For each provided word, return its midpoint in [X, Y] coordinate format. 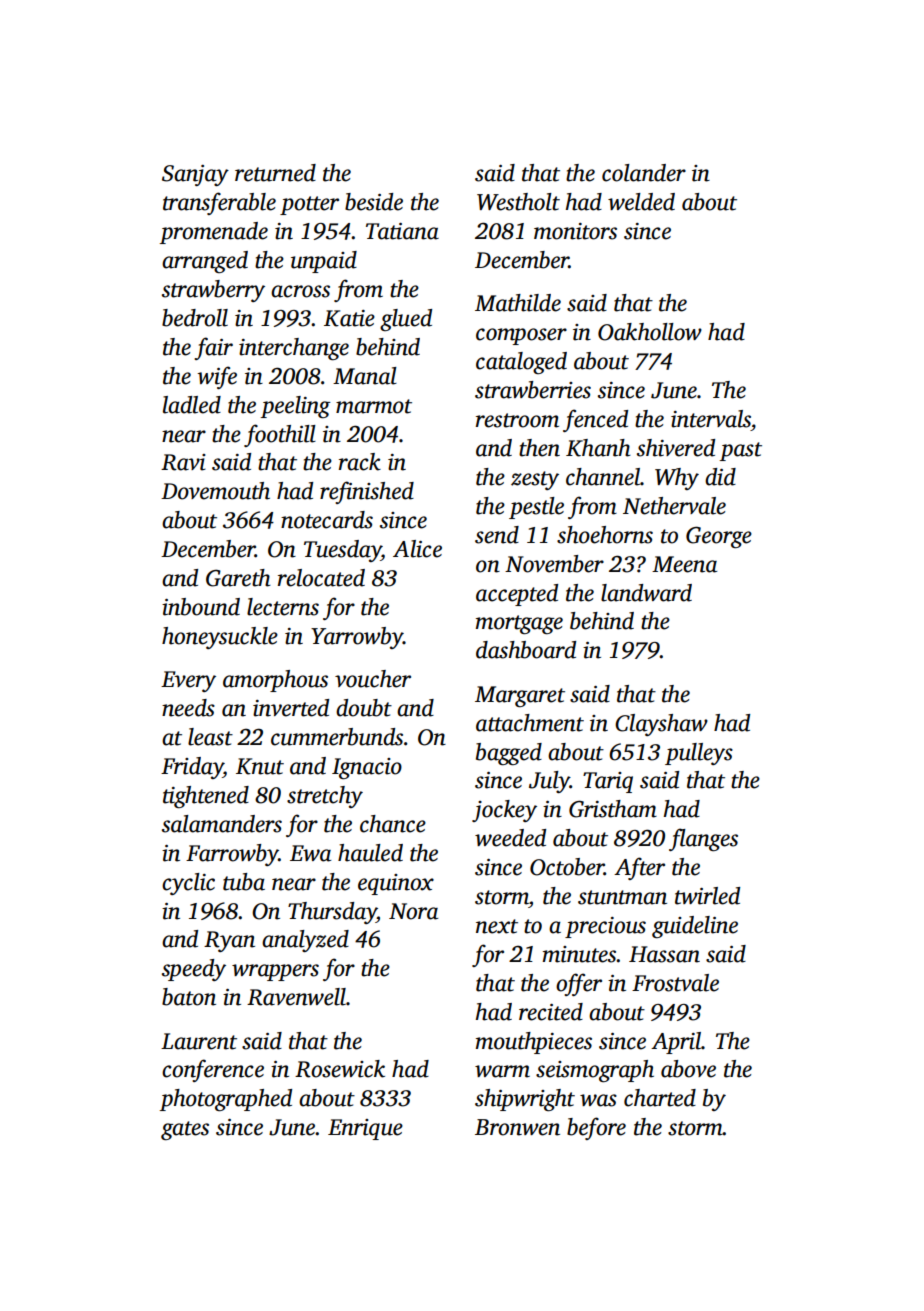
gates [185, 1130]
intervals [711, 419]
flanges [703, 839]
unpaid [324, 262]
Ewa [310, 853]
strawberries [533, 390]
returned [275, 173]
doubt [364, 708]
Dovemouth [215, 491]
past [741, 451]
